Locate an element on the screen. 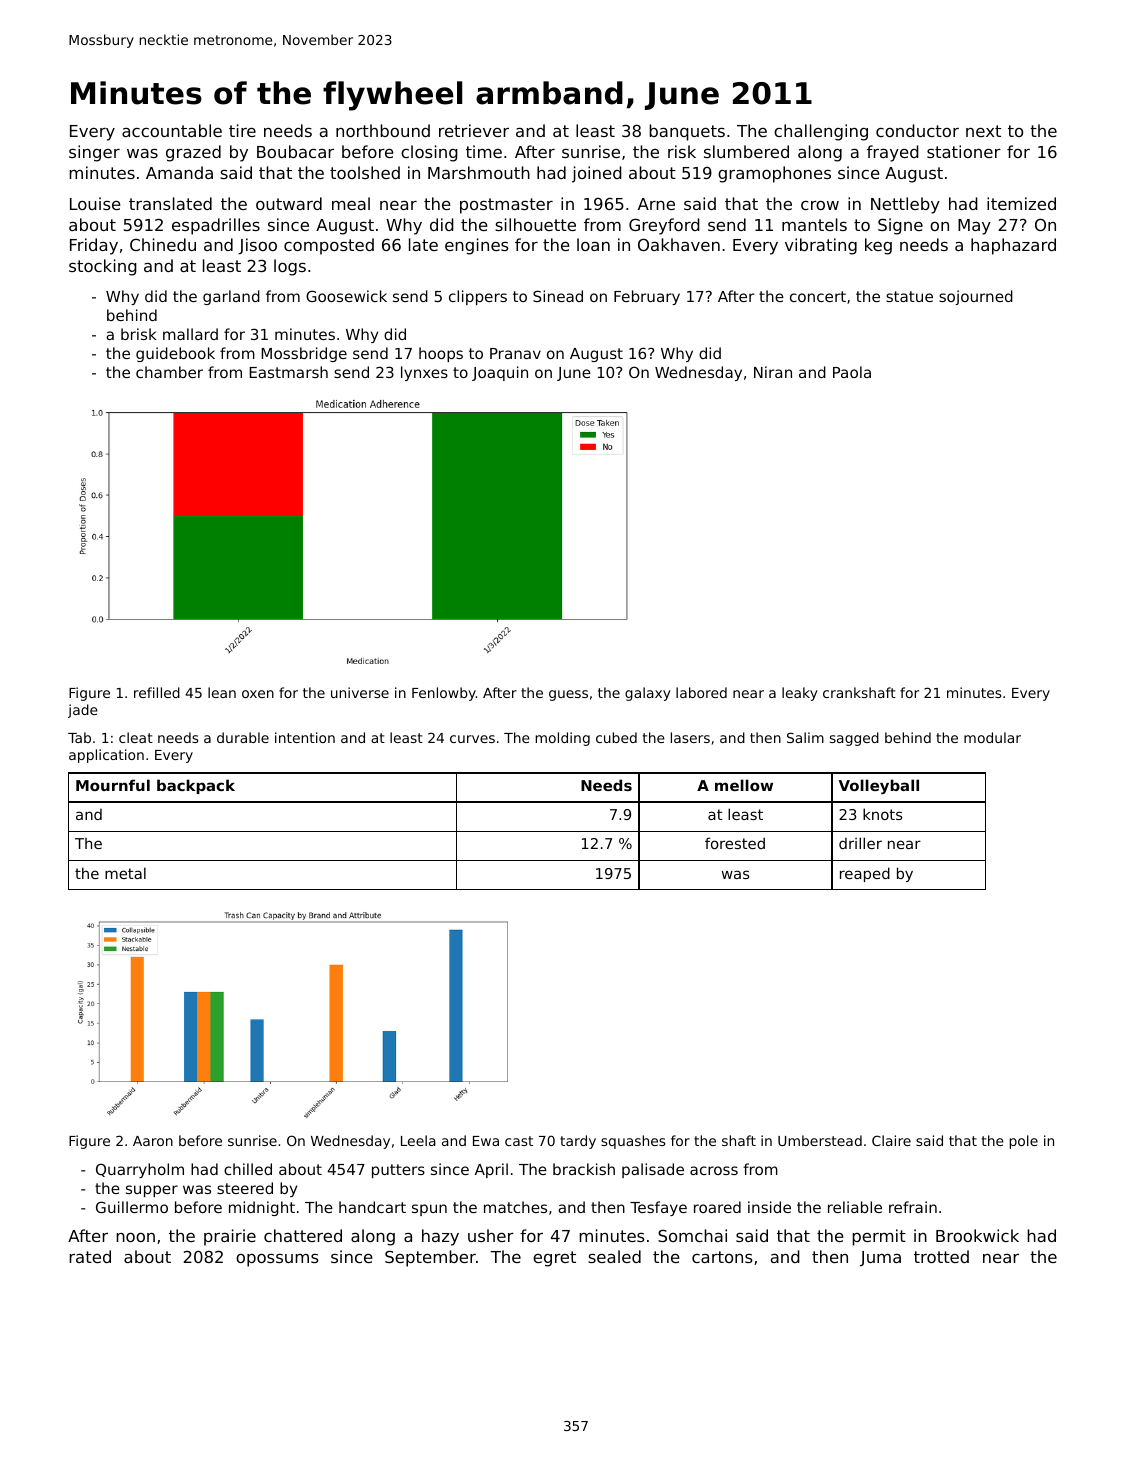 The image size is (1126, 1457). Fenlowby is located at coordinates (444, 694).
